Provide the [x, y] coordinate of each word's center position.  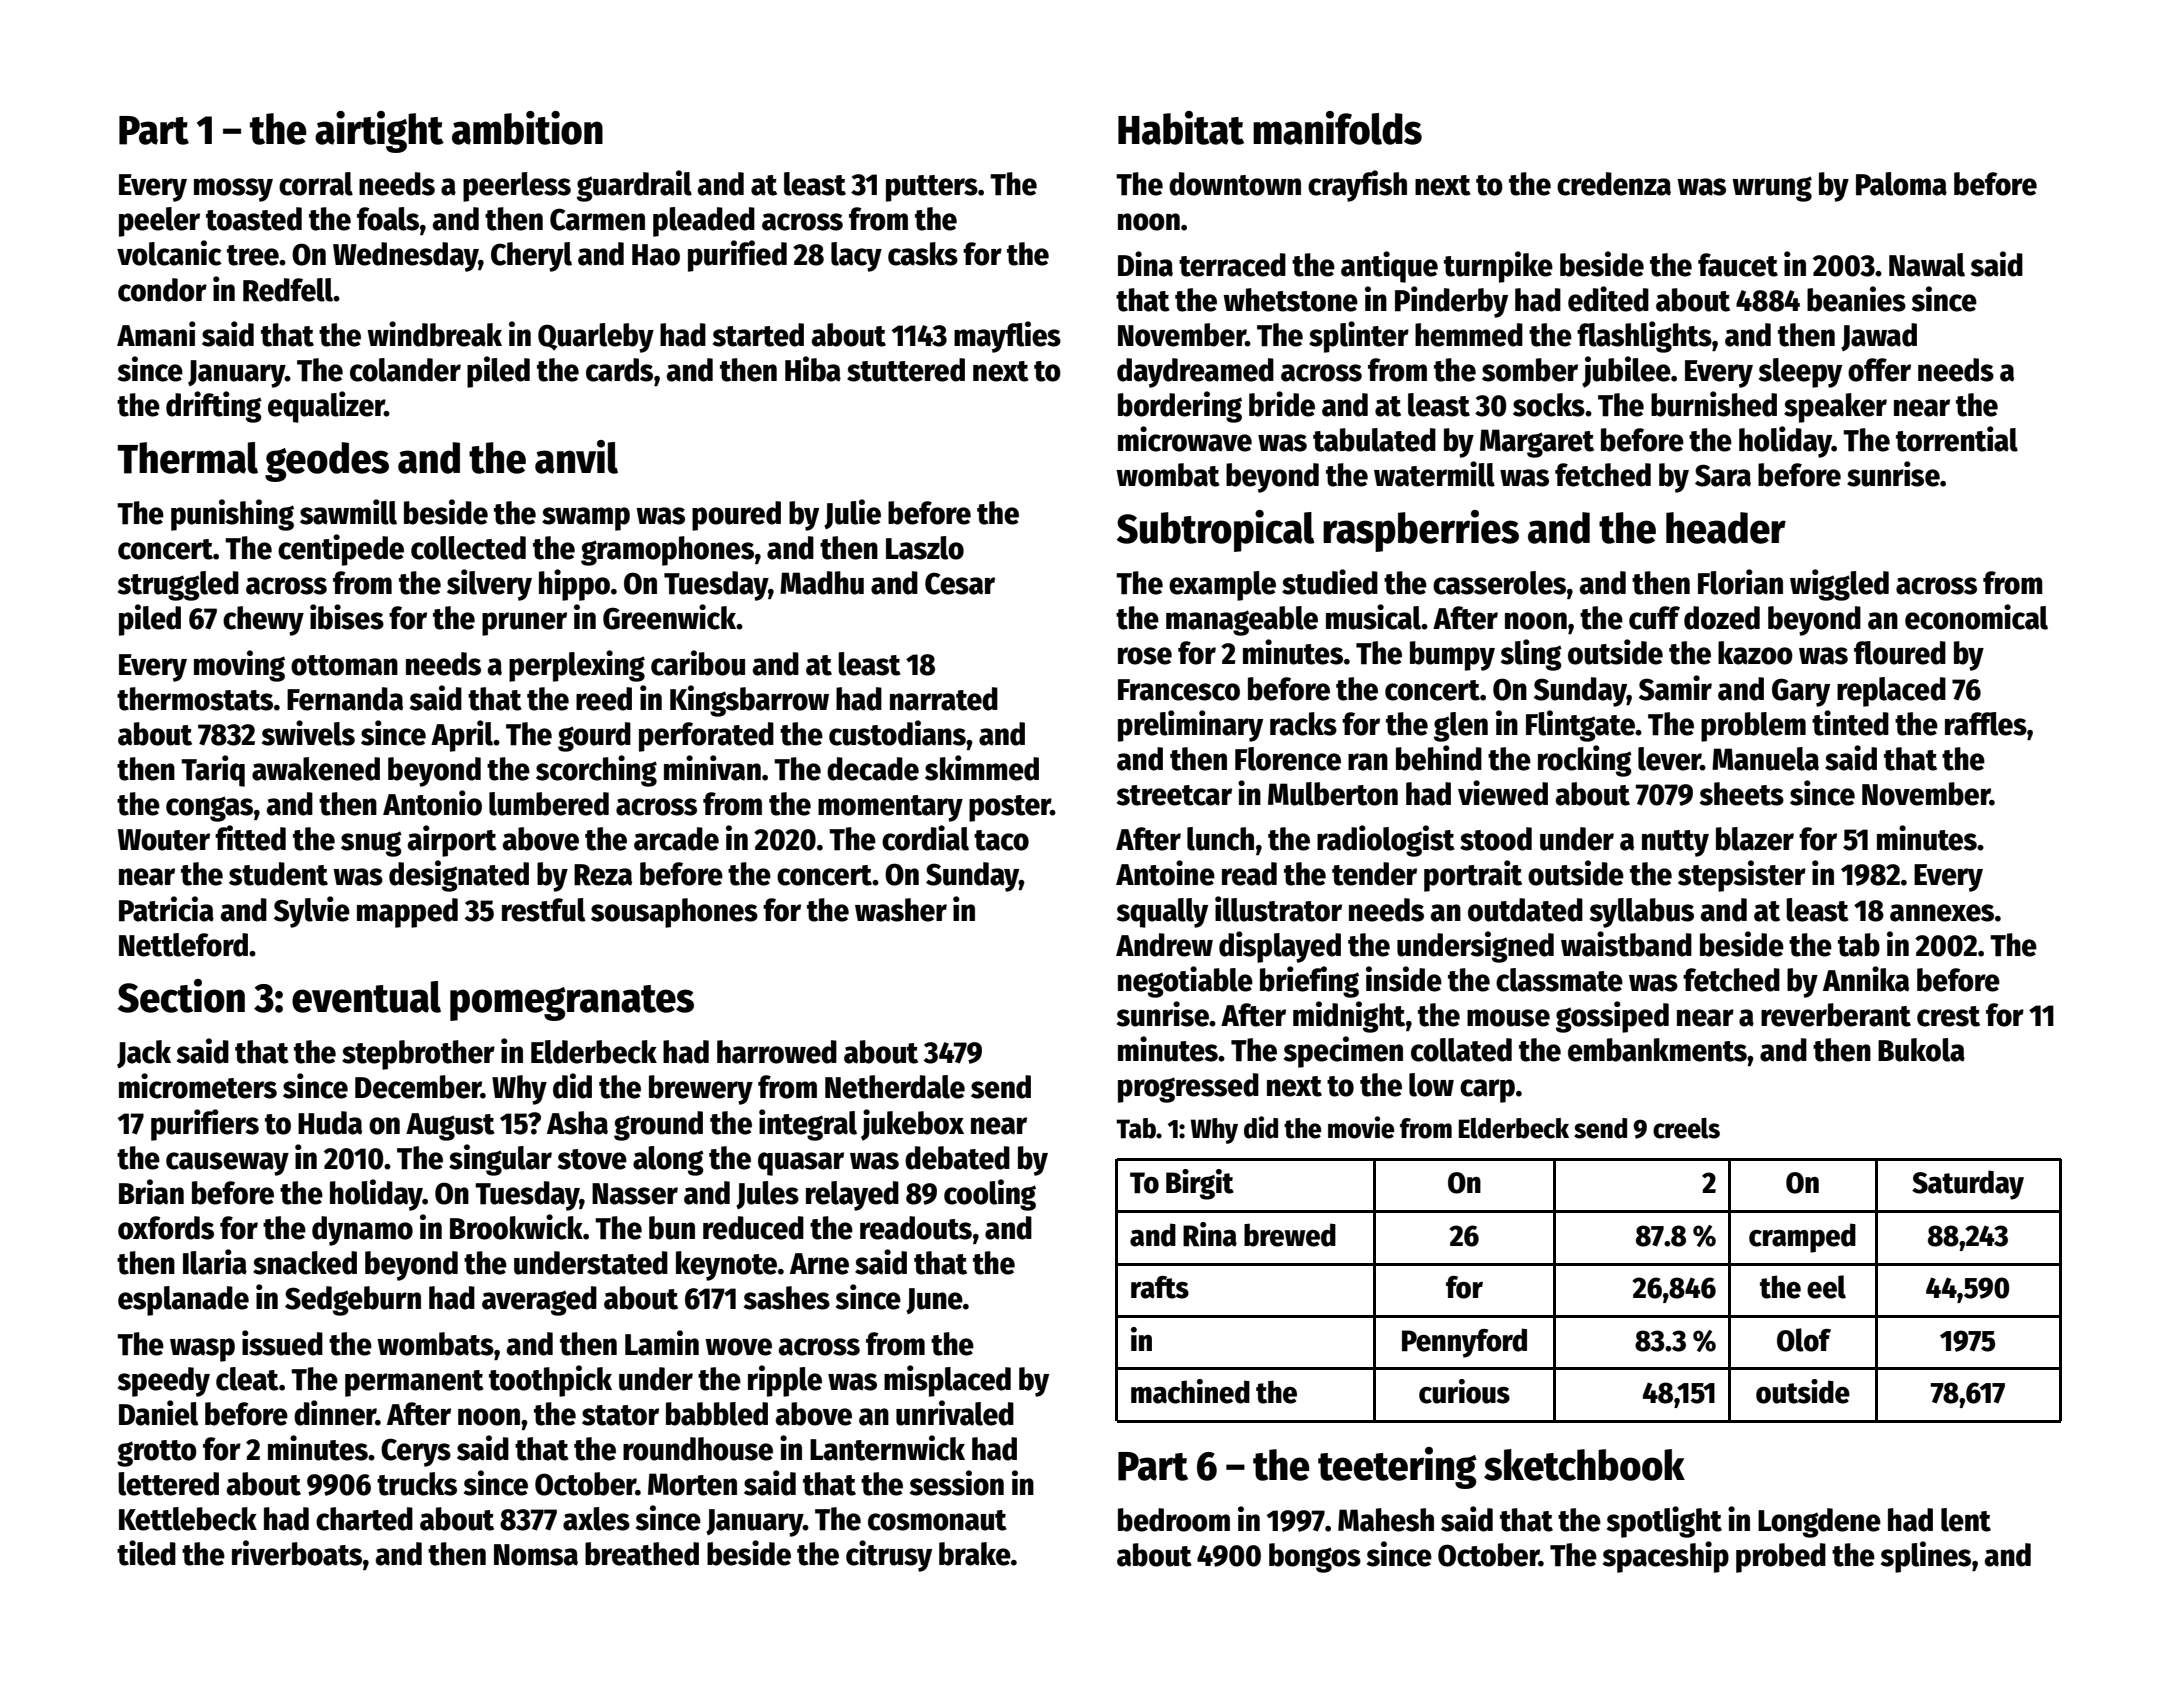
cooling [990, 1195]
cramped [1802, 1238]
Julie [852, 514]
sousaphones [674, 913]
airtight [379, 132]
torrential [1957, 439]
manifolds [1337, 128]
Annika [1866, 979]
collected [468, 548]
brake [975, 1554]
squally [1162, 913]
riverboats [297, 1553]
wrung [1772, 189]
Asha [577, 1123]
